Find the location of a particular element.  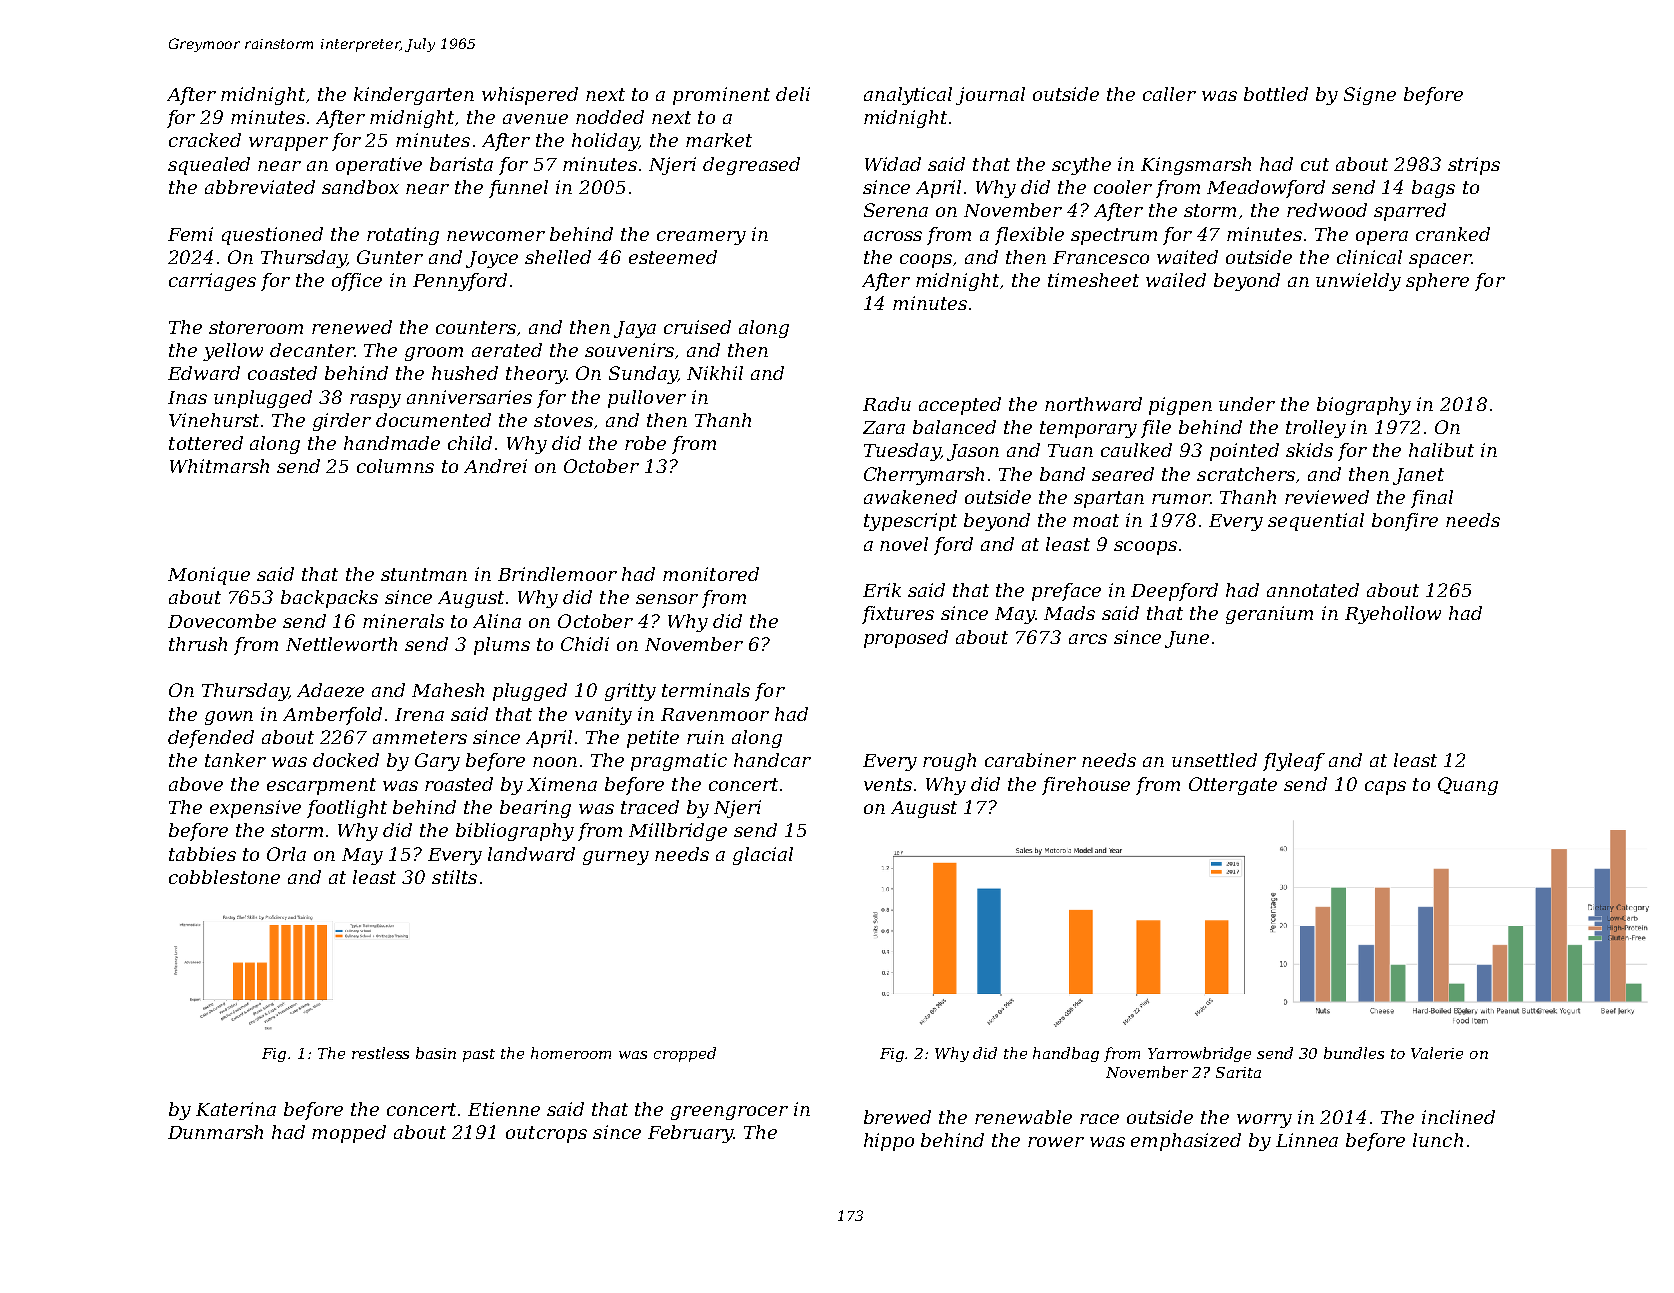

brewed is located at coordinates (897, 1117).
